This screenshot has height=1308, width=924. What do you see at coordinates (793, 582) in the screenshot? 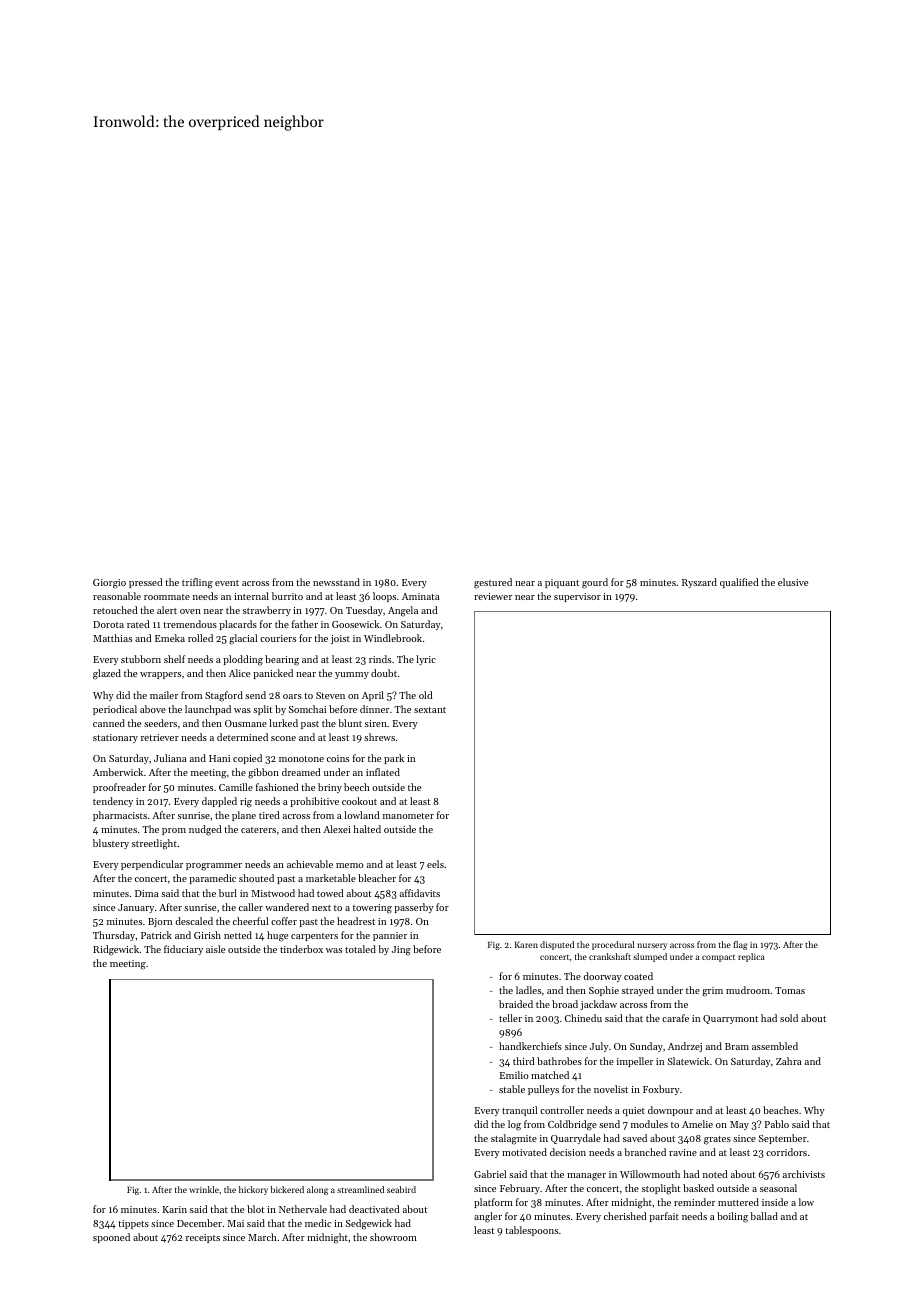
I see `elusive` at bounding box center [793, 582].
